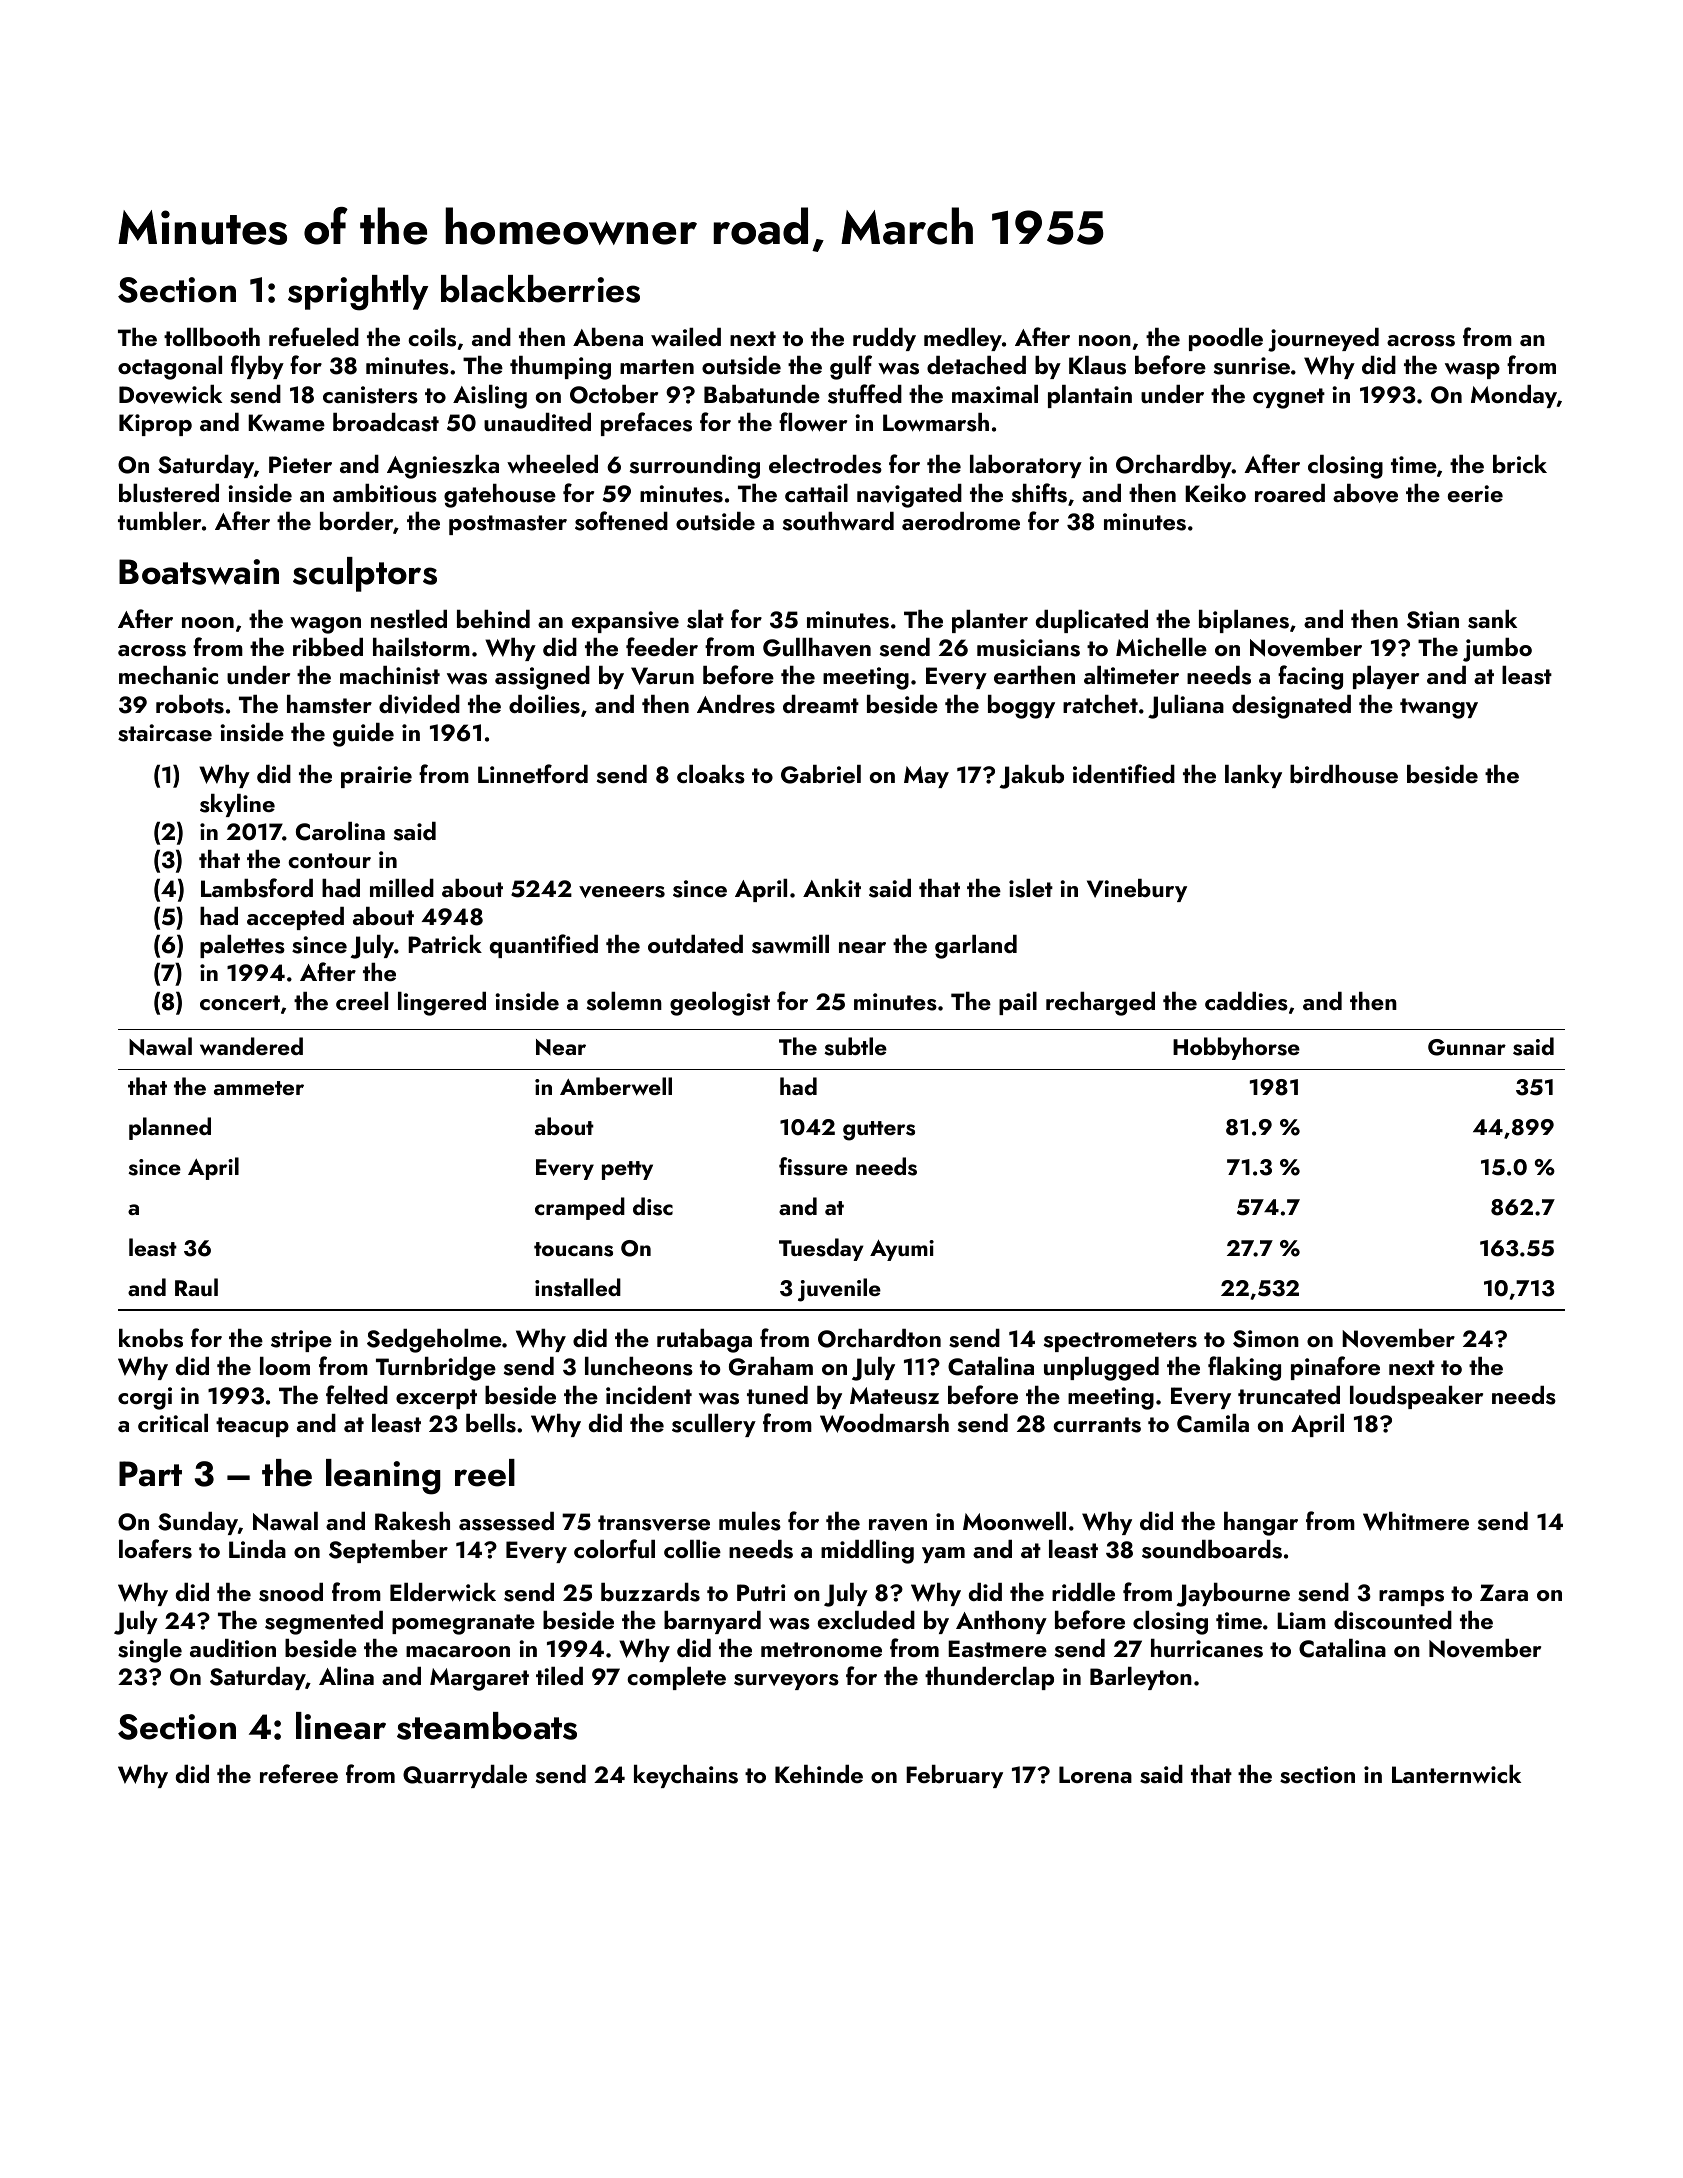 This image has width=1683, height=2178. What do you see at coordinates (1001, 1622) in the image?
I see `Anthony` at bounding box center [1001, 1622].
